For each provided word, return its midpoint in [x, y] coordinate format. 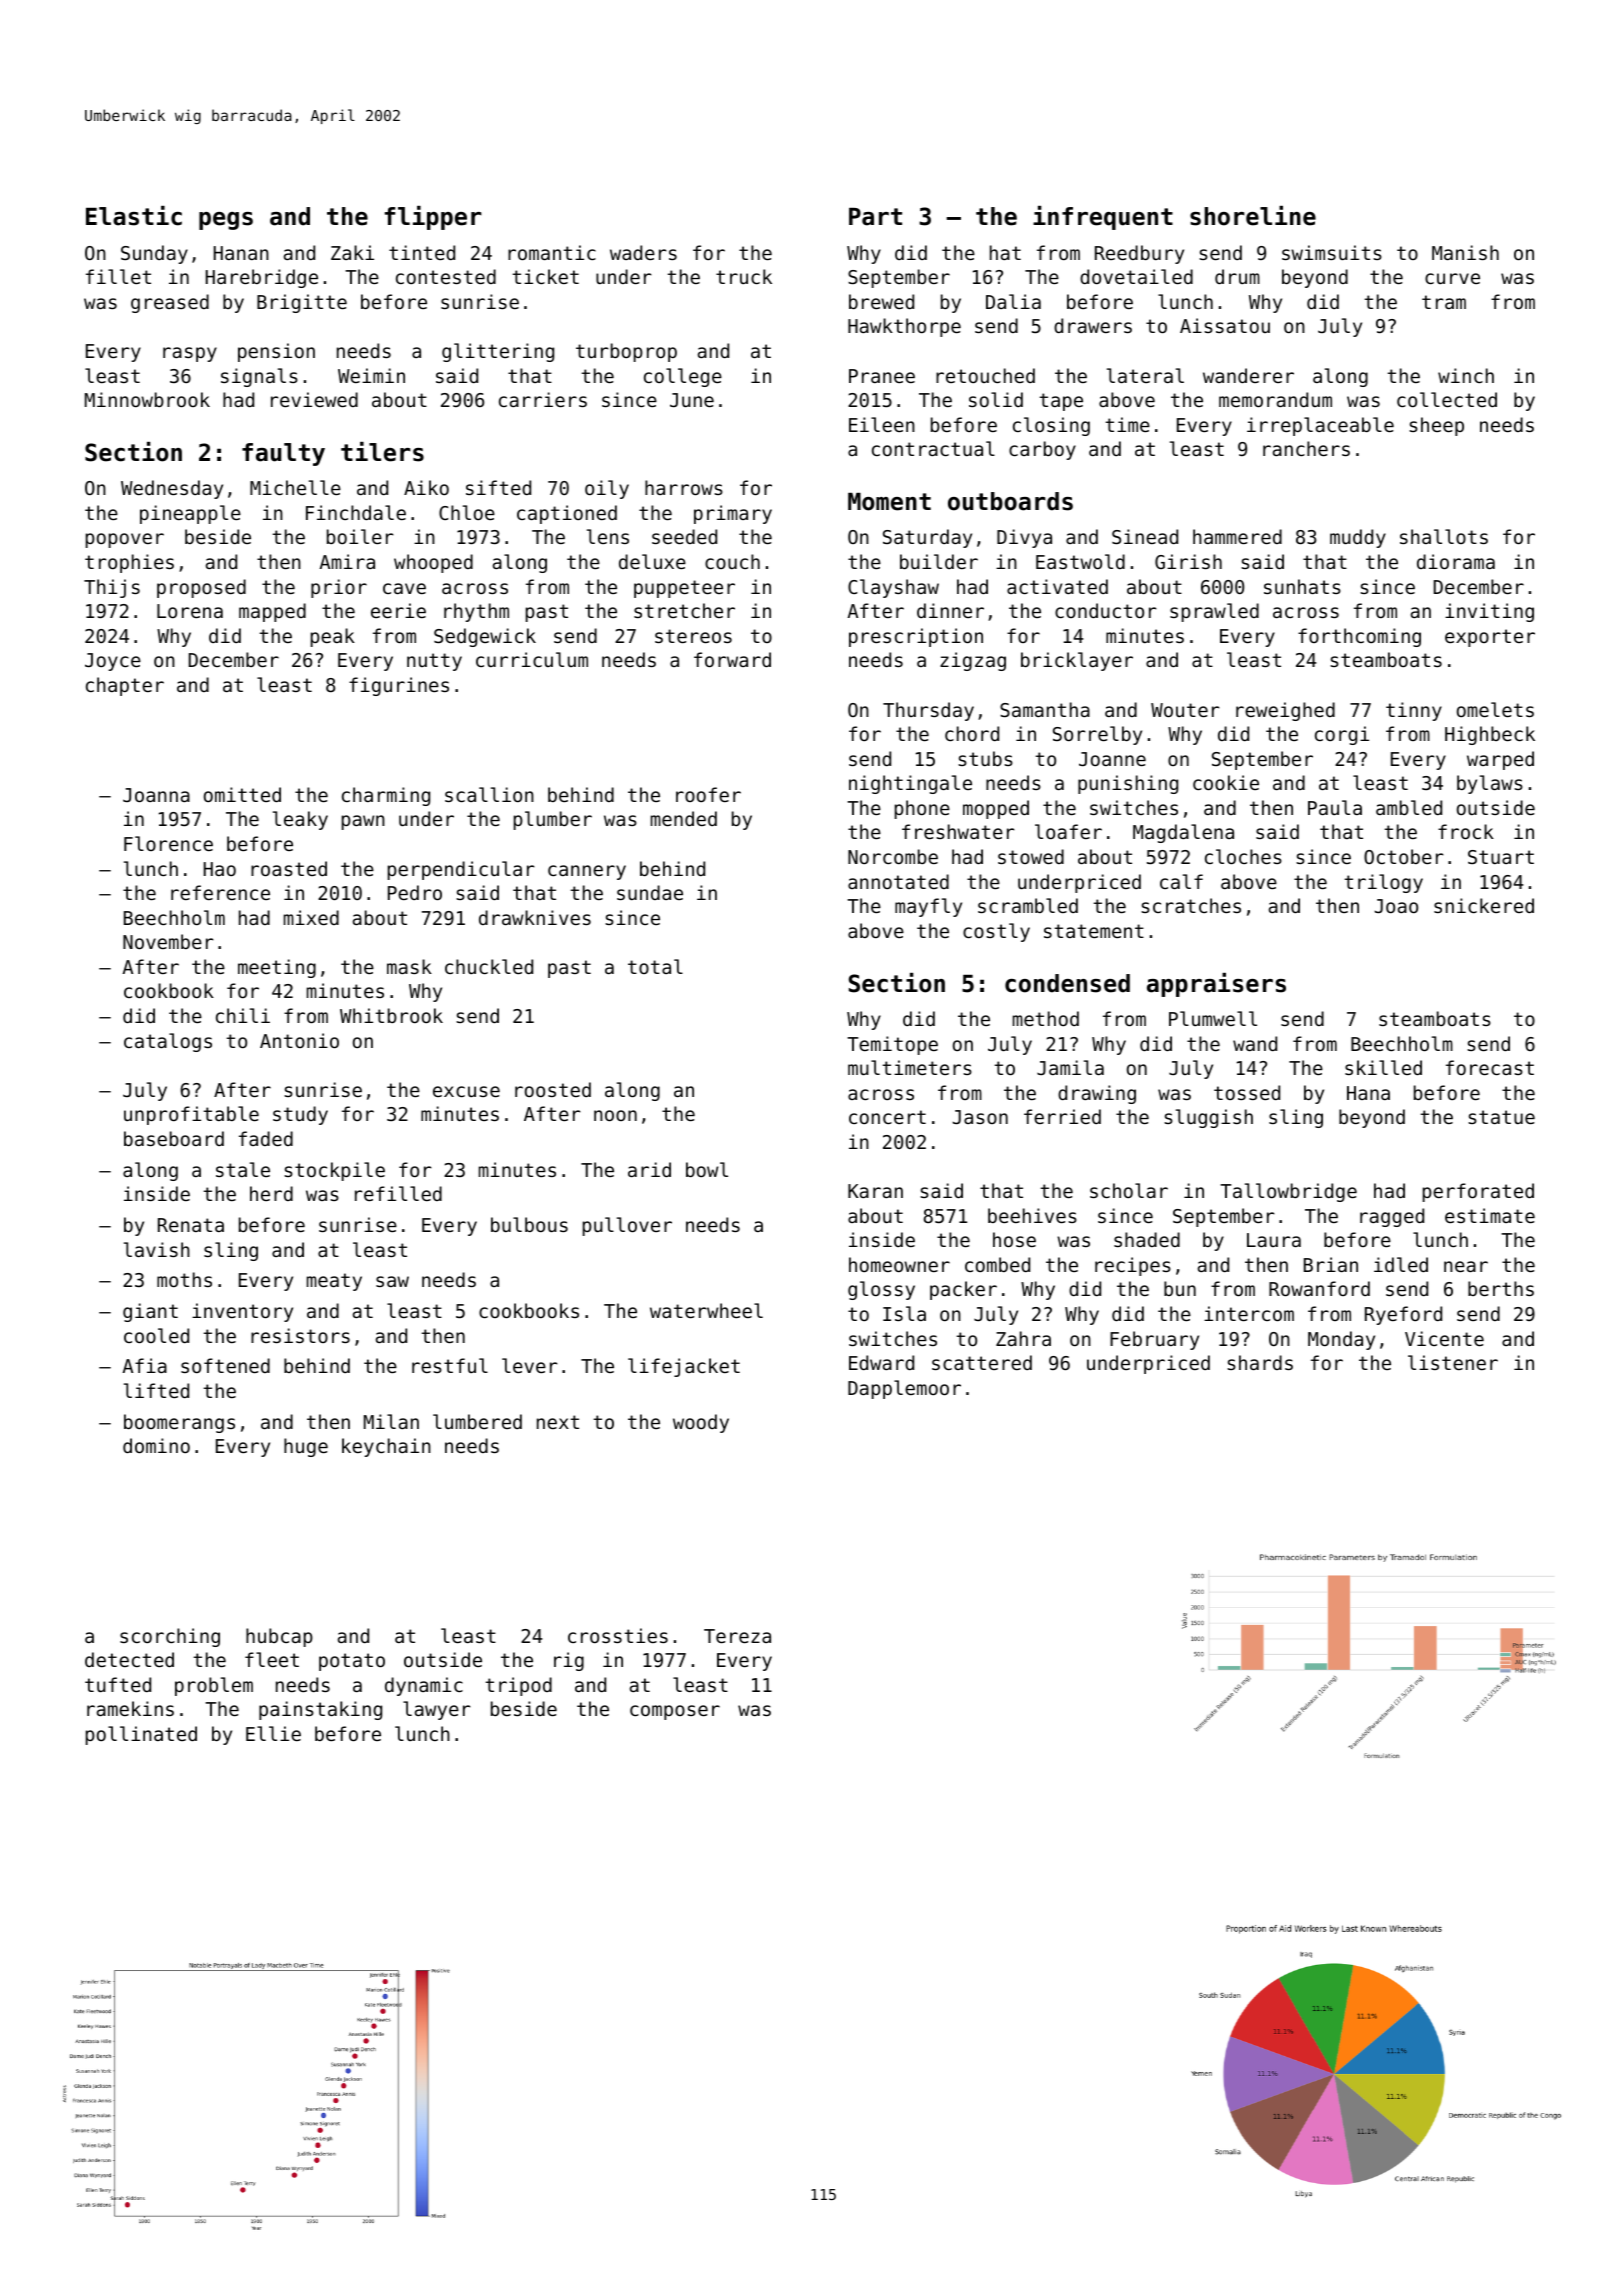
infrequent [1103, 218]
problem [214, 1686]
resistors [300, 1335]
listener [1453, 1362]
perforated [1478, 1192]
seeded [684, 536]
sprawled [1214, 612]
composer [675, 1712]
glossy [881, 1290]
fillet [118, 276]
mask [409, 966]
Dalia [1013, 301]
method [1046, 1018]
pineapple [190, 514]
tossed [1247, 1092]
